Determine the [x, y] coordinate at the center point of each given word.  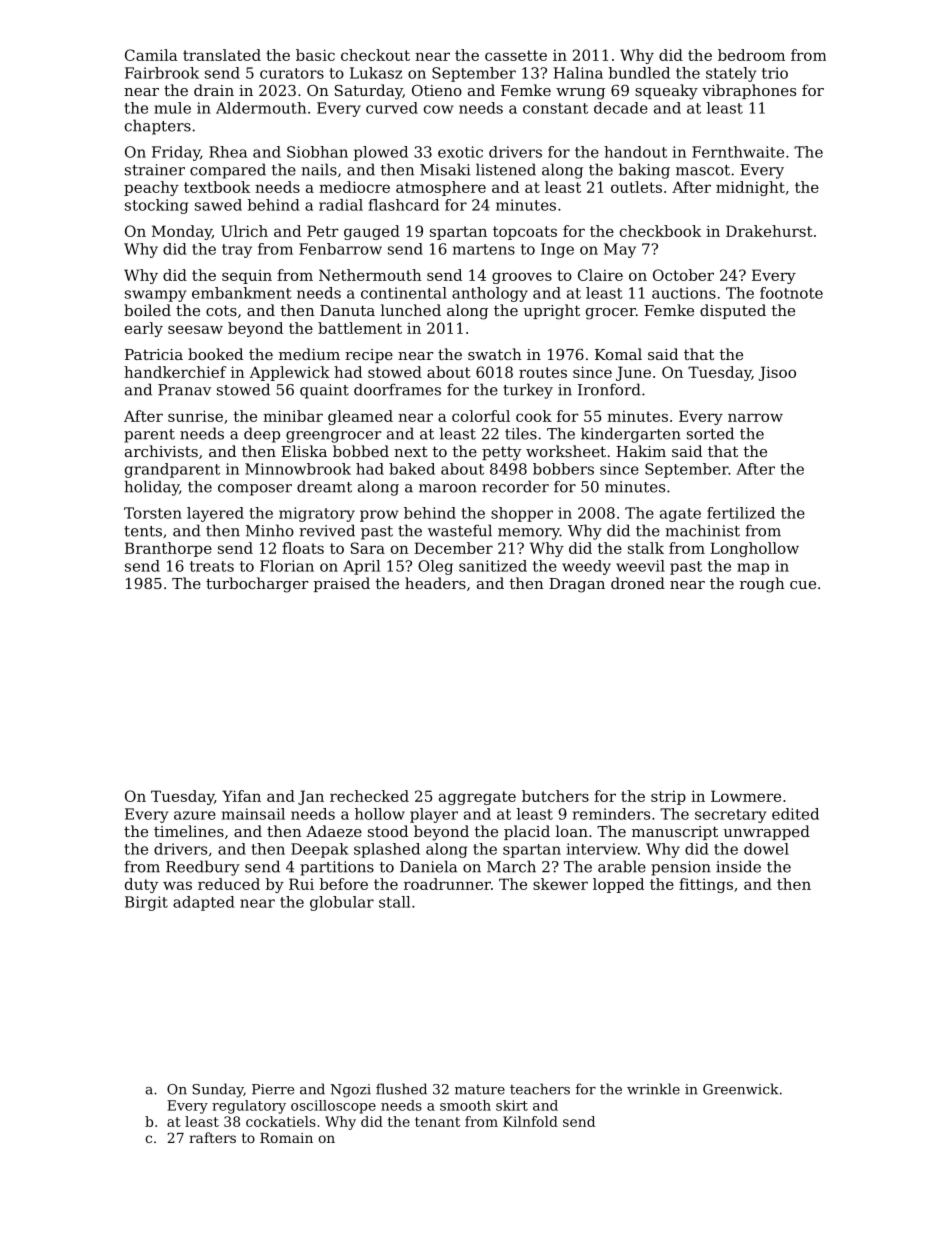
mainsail [253, 814]
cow [438, 109]
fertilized [741, 513]
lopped [618, 885]
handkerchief [175, 372]
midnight [750, 188]
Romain [286, 1138]
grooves [522, 278]
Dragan [577, 585]
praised [342, 584]
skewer [560, 884]
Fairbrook [162, 73]
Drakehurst [769, 231]
